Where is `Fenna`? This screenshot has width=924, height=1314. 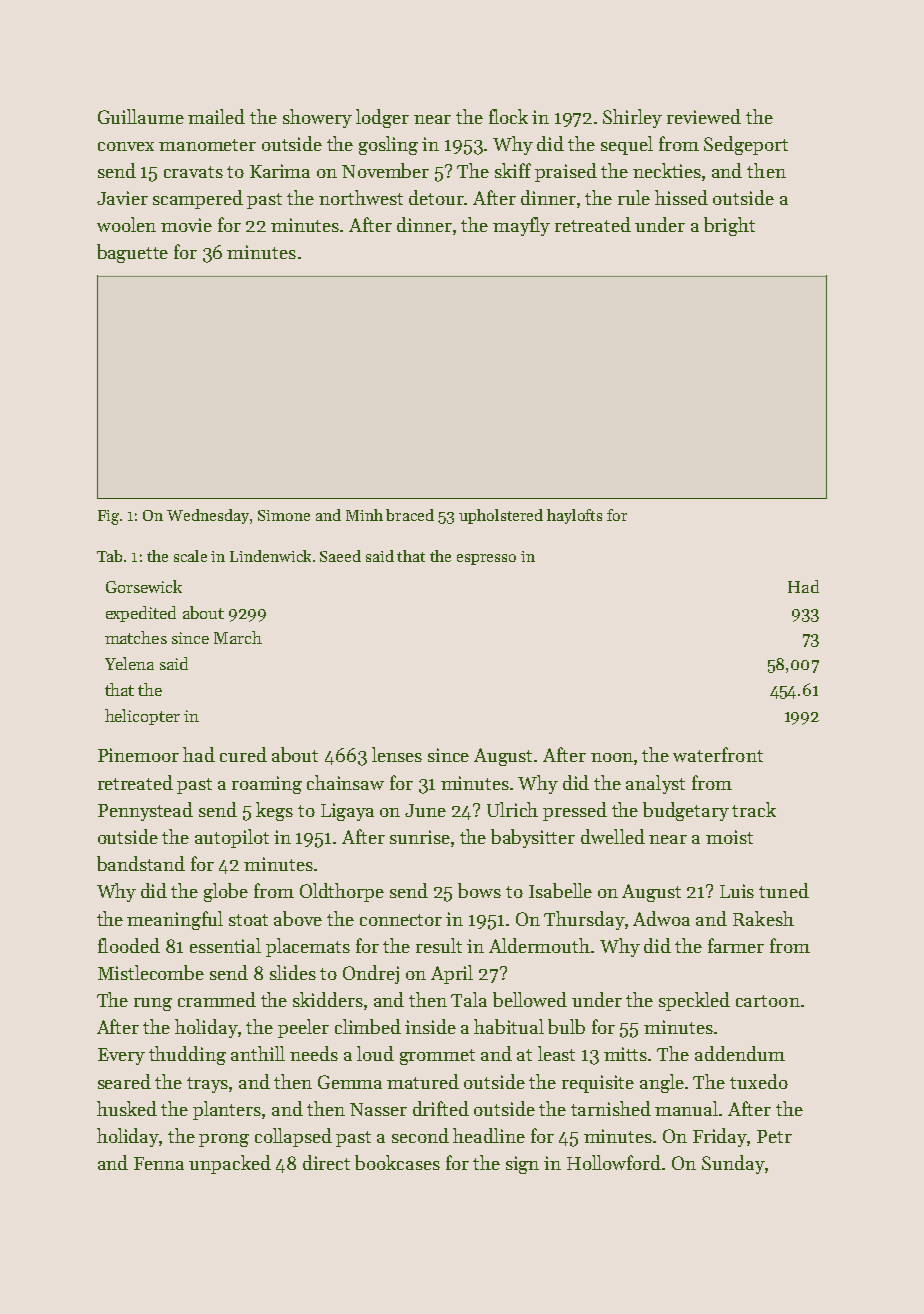
Fenna is located at coordinates (159, 1163).
